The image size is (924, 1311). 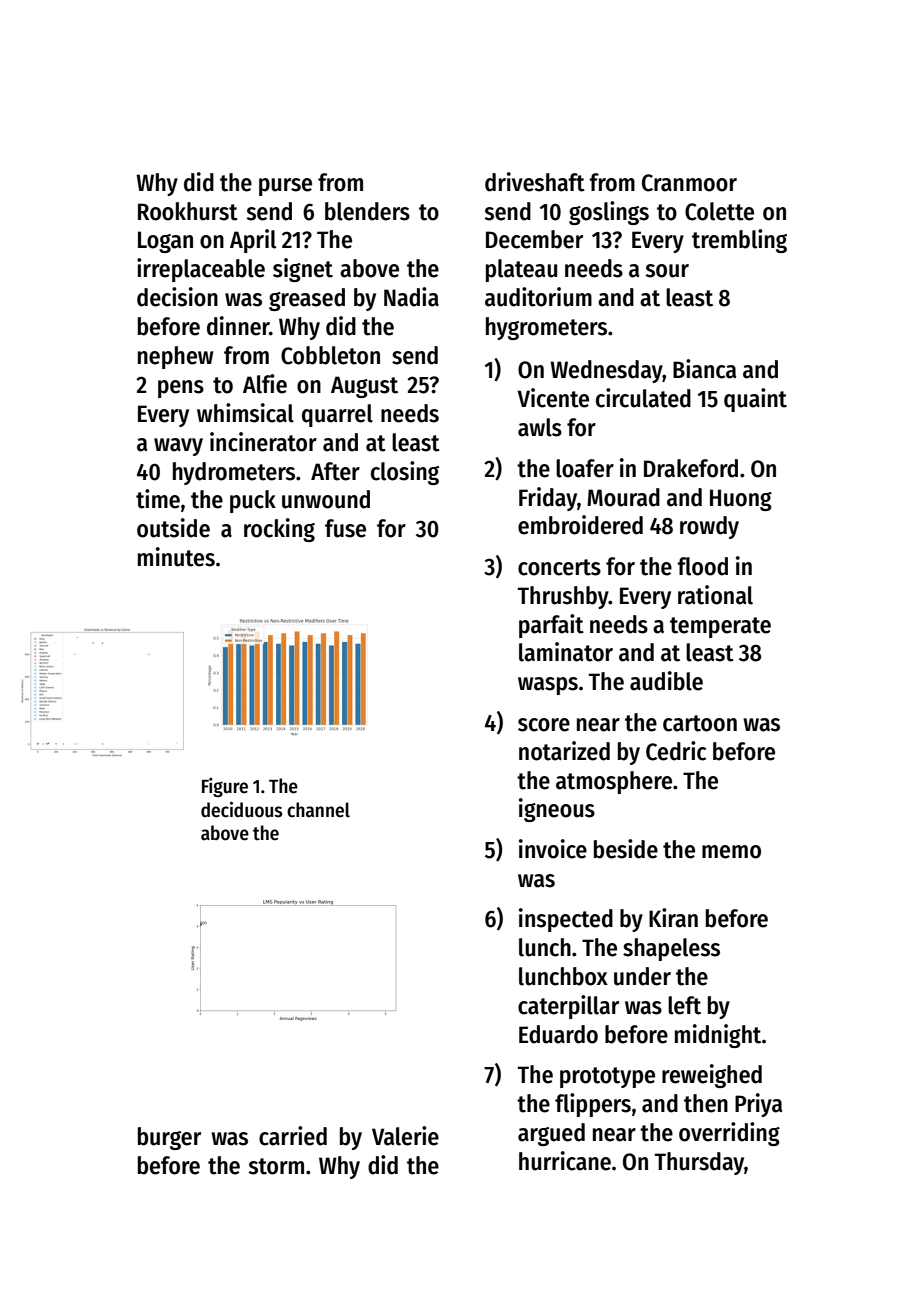 I want to click on minutes, so click(x=176, y=557).
